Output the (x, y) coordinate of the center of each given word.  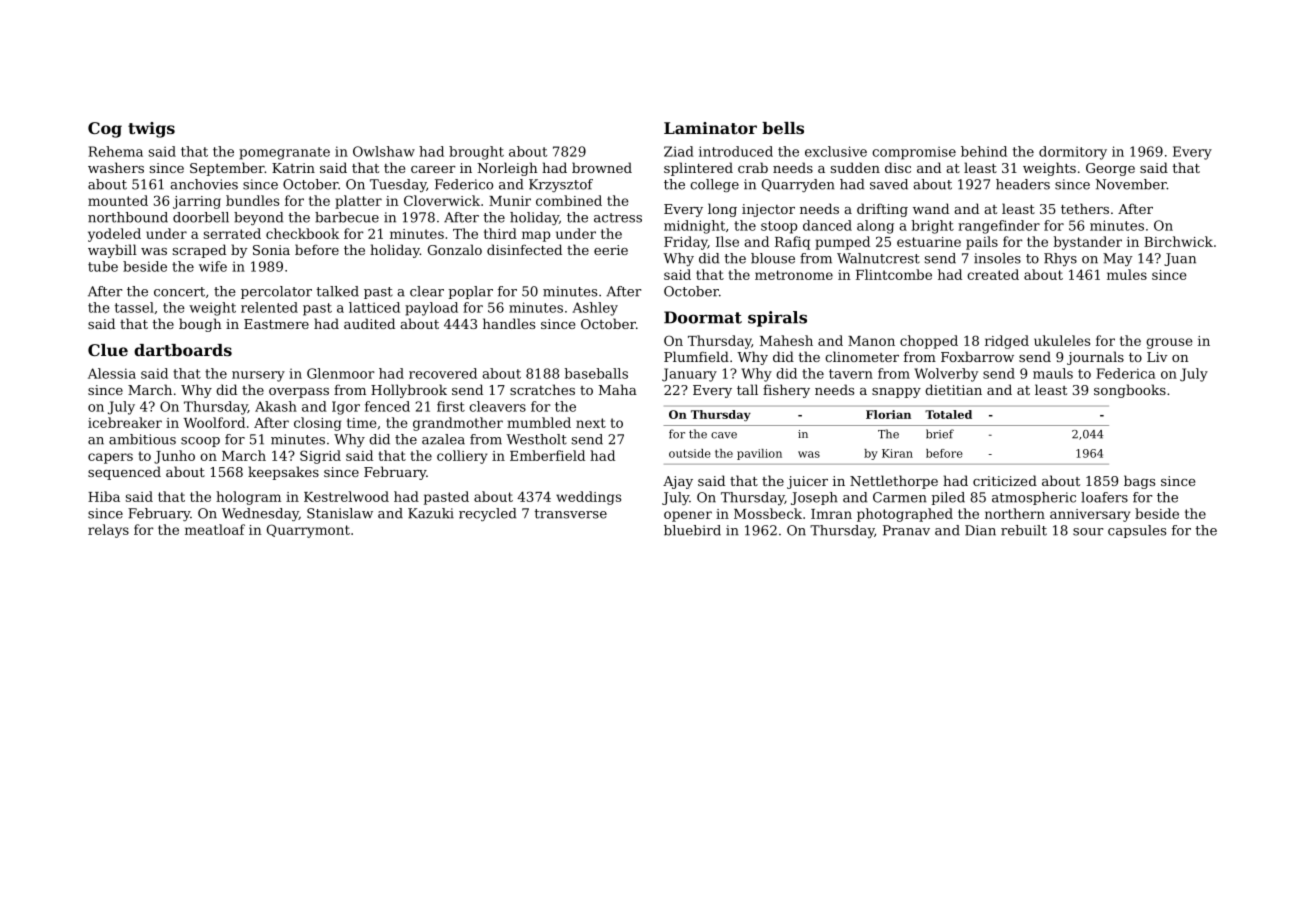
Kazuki (431, 513)
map (536, 236)
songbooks (1130, 391)
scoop (200, 442)
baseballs (596, 373)
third (500, 233)
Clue (108, 350)
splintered (698, 169)
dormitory (1073, 153)
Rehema (115, 151)
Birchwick (1178, 241)
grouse (1169, 343)
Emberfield (547, 455)
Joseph (814, 498)
